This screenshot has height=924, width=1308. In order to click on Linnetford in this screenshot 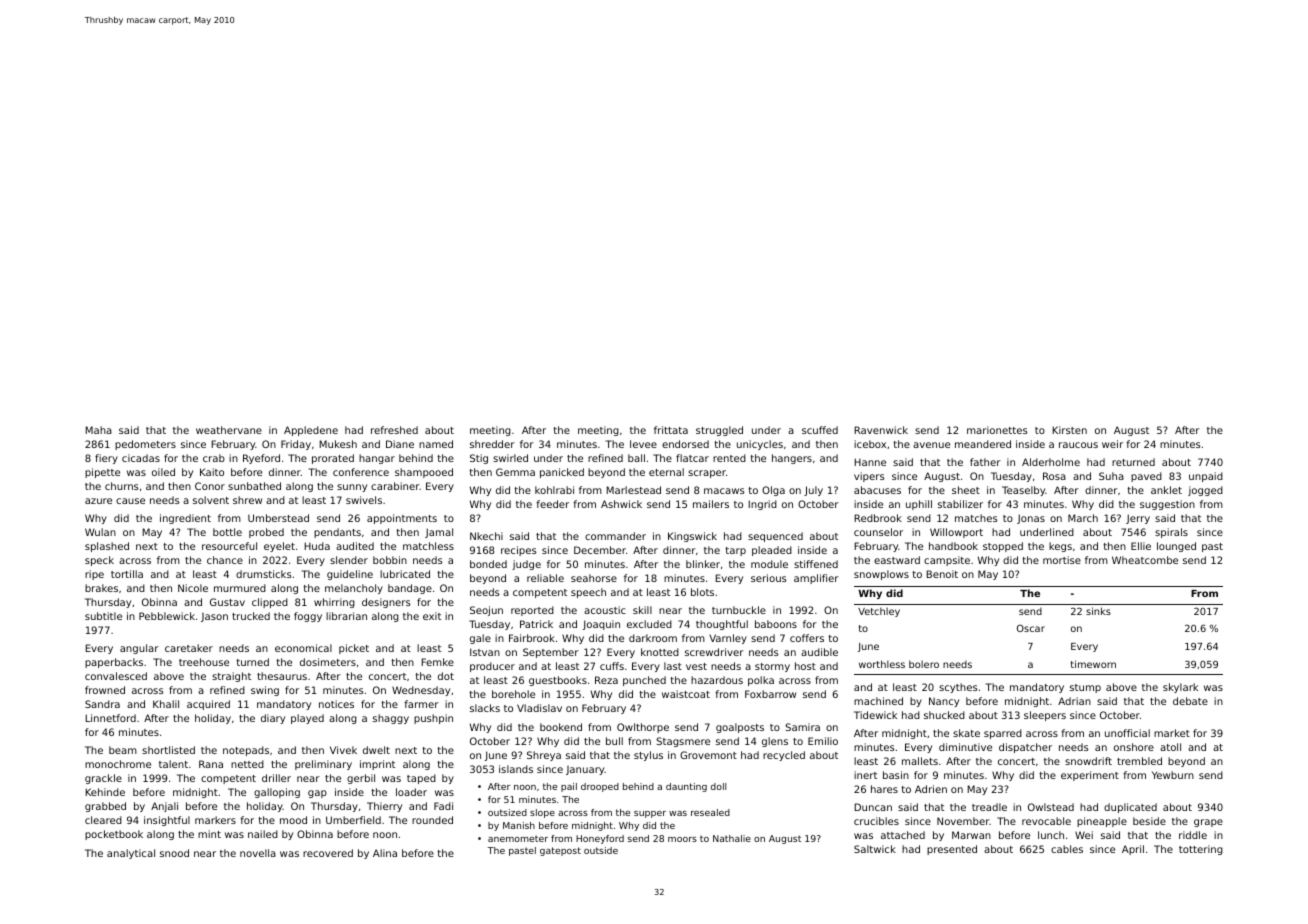, I will do `click(110, 718)`.
